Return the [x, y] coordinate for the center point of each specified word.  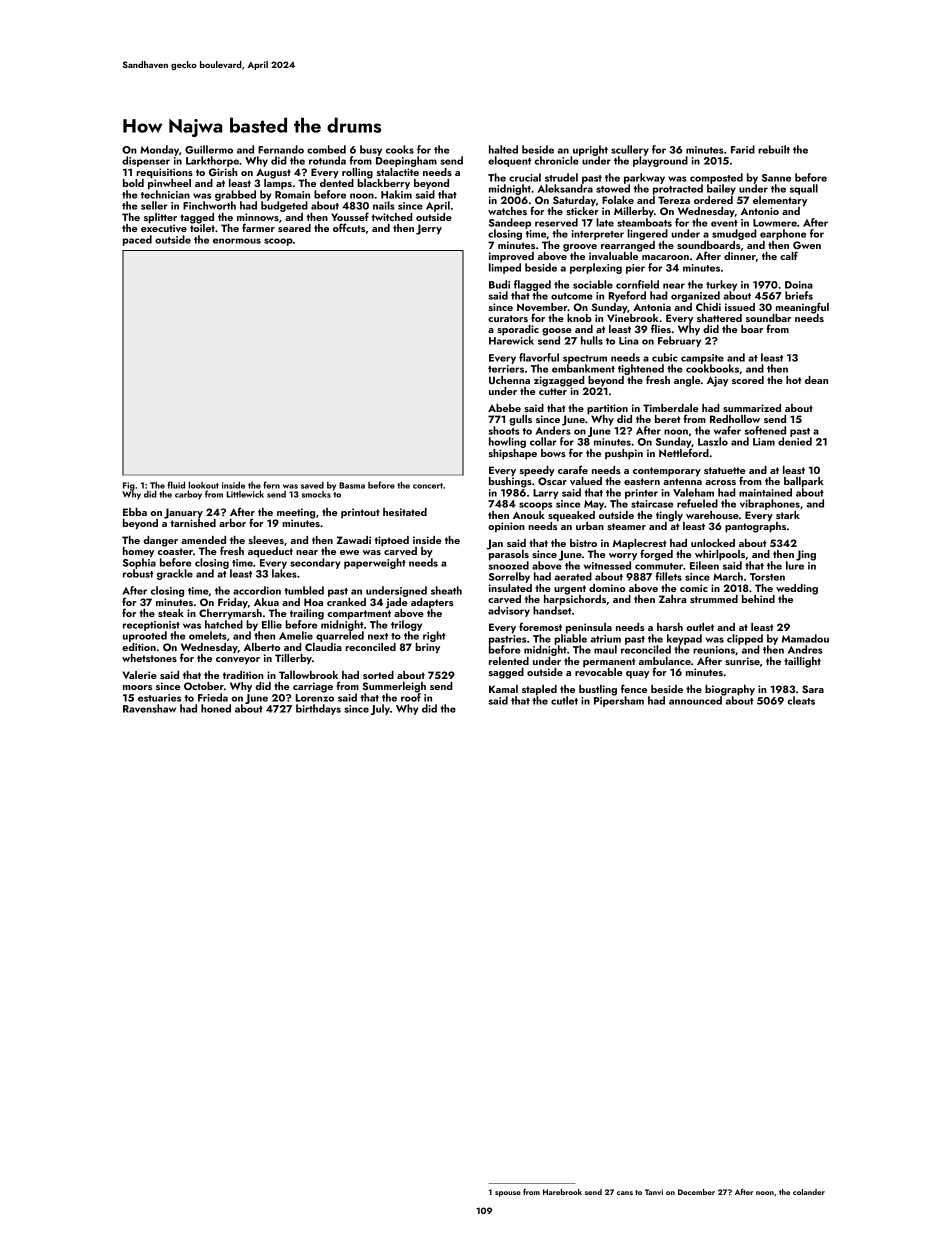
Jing [806, 555]
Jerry [429, 229]
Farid [743, 149]
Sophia [139, 563]
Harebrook [562, 1192]
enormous [237, 241]
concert [428, 486]
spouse [508, 1194]
